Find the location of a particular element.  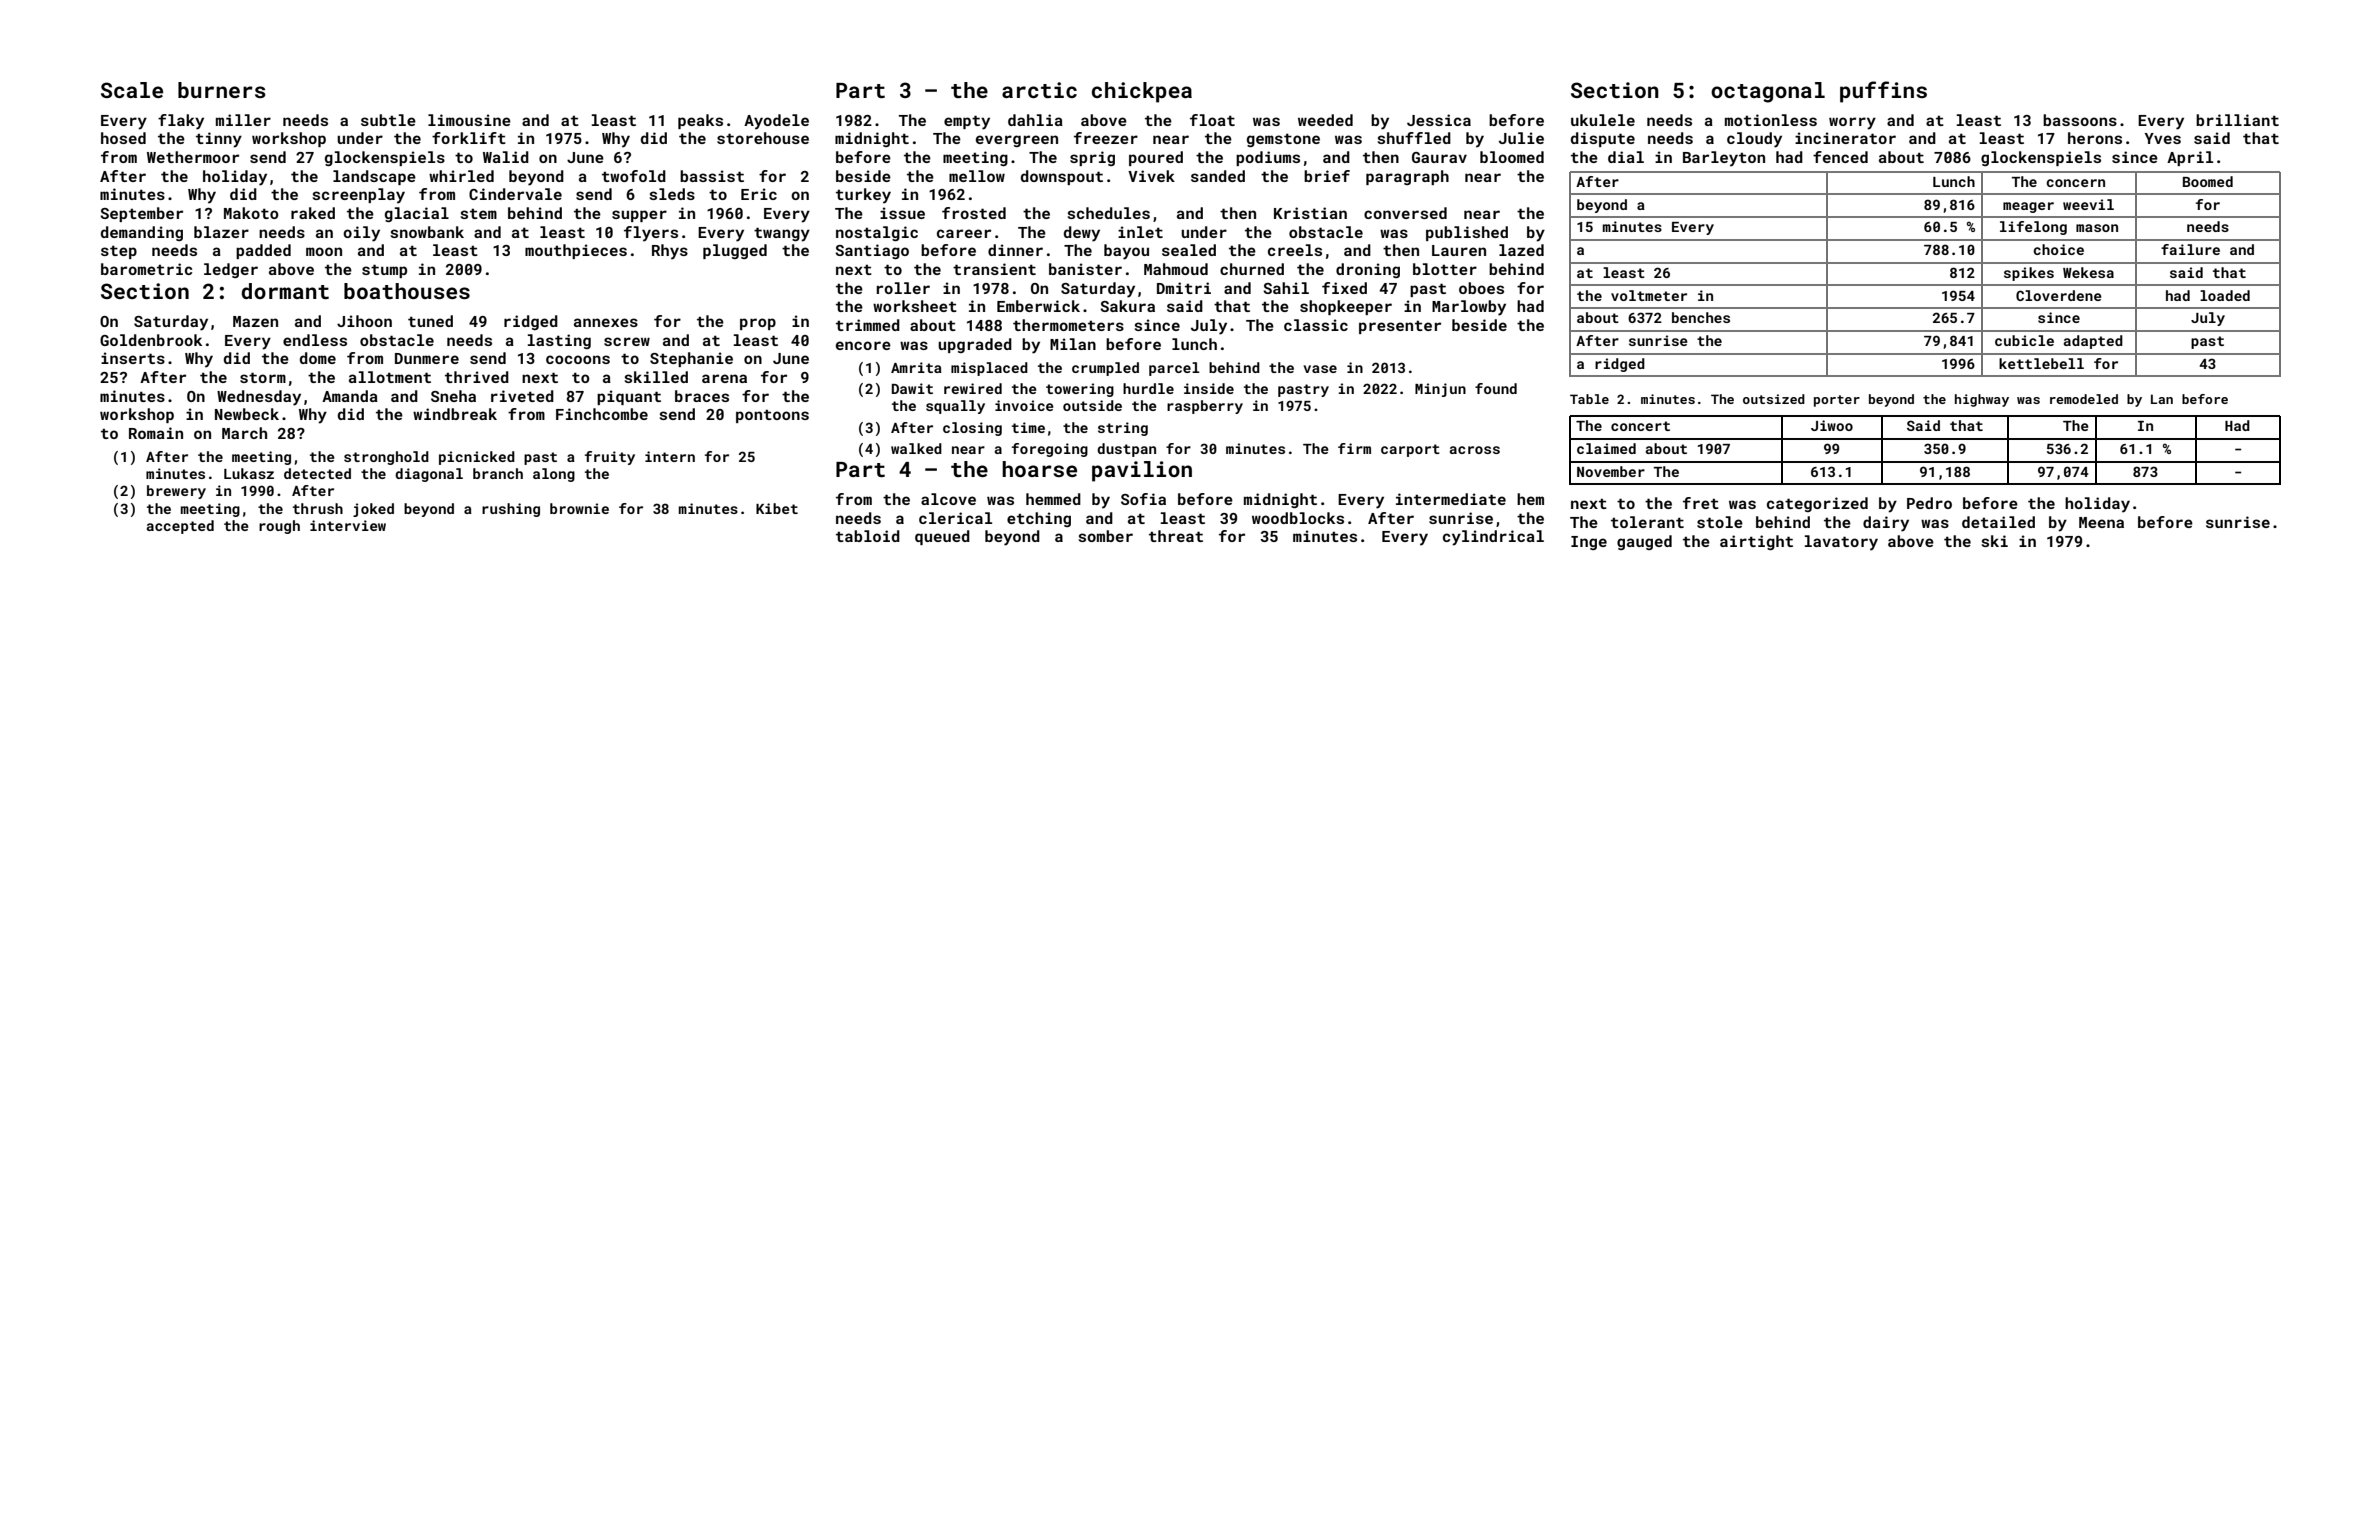

burners is located at coordinates (222, 90).
